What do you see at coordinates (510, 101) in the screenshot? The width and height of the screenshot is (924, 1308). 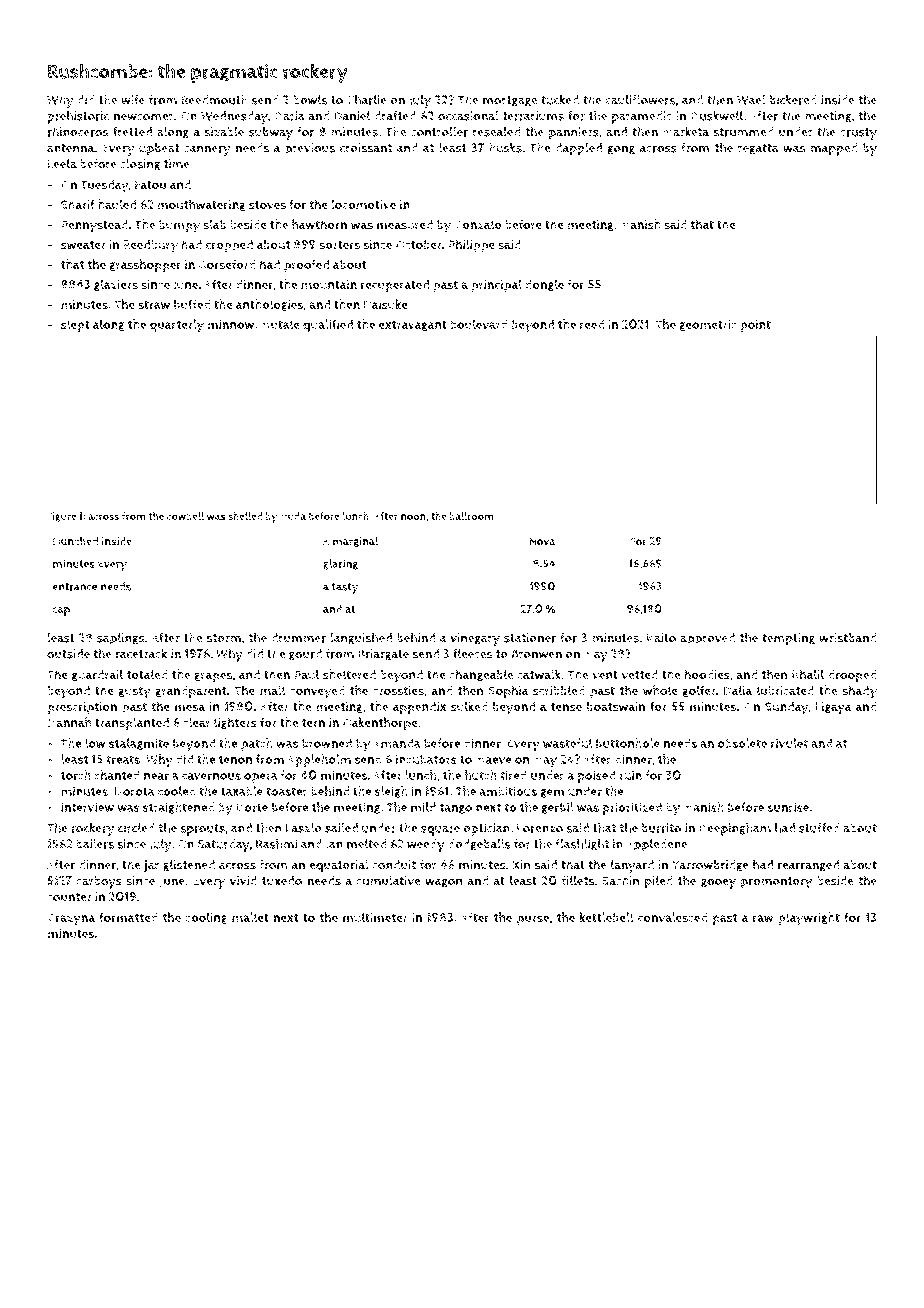 I see `mortgage` at bounding box center [510, 101].
